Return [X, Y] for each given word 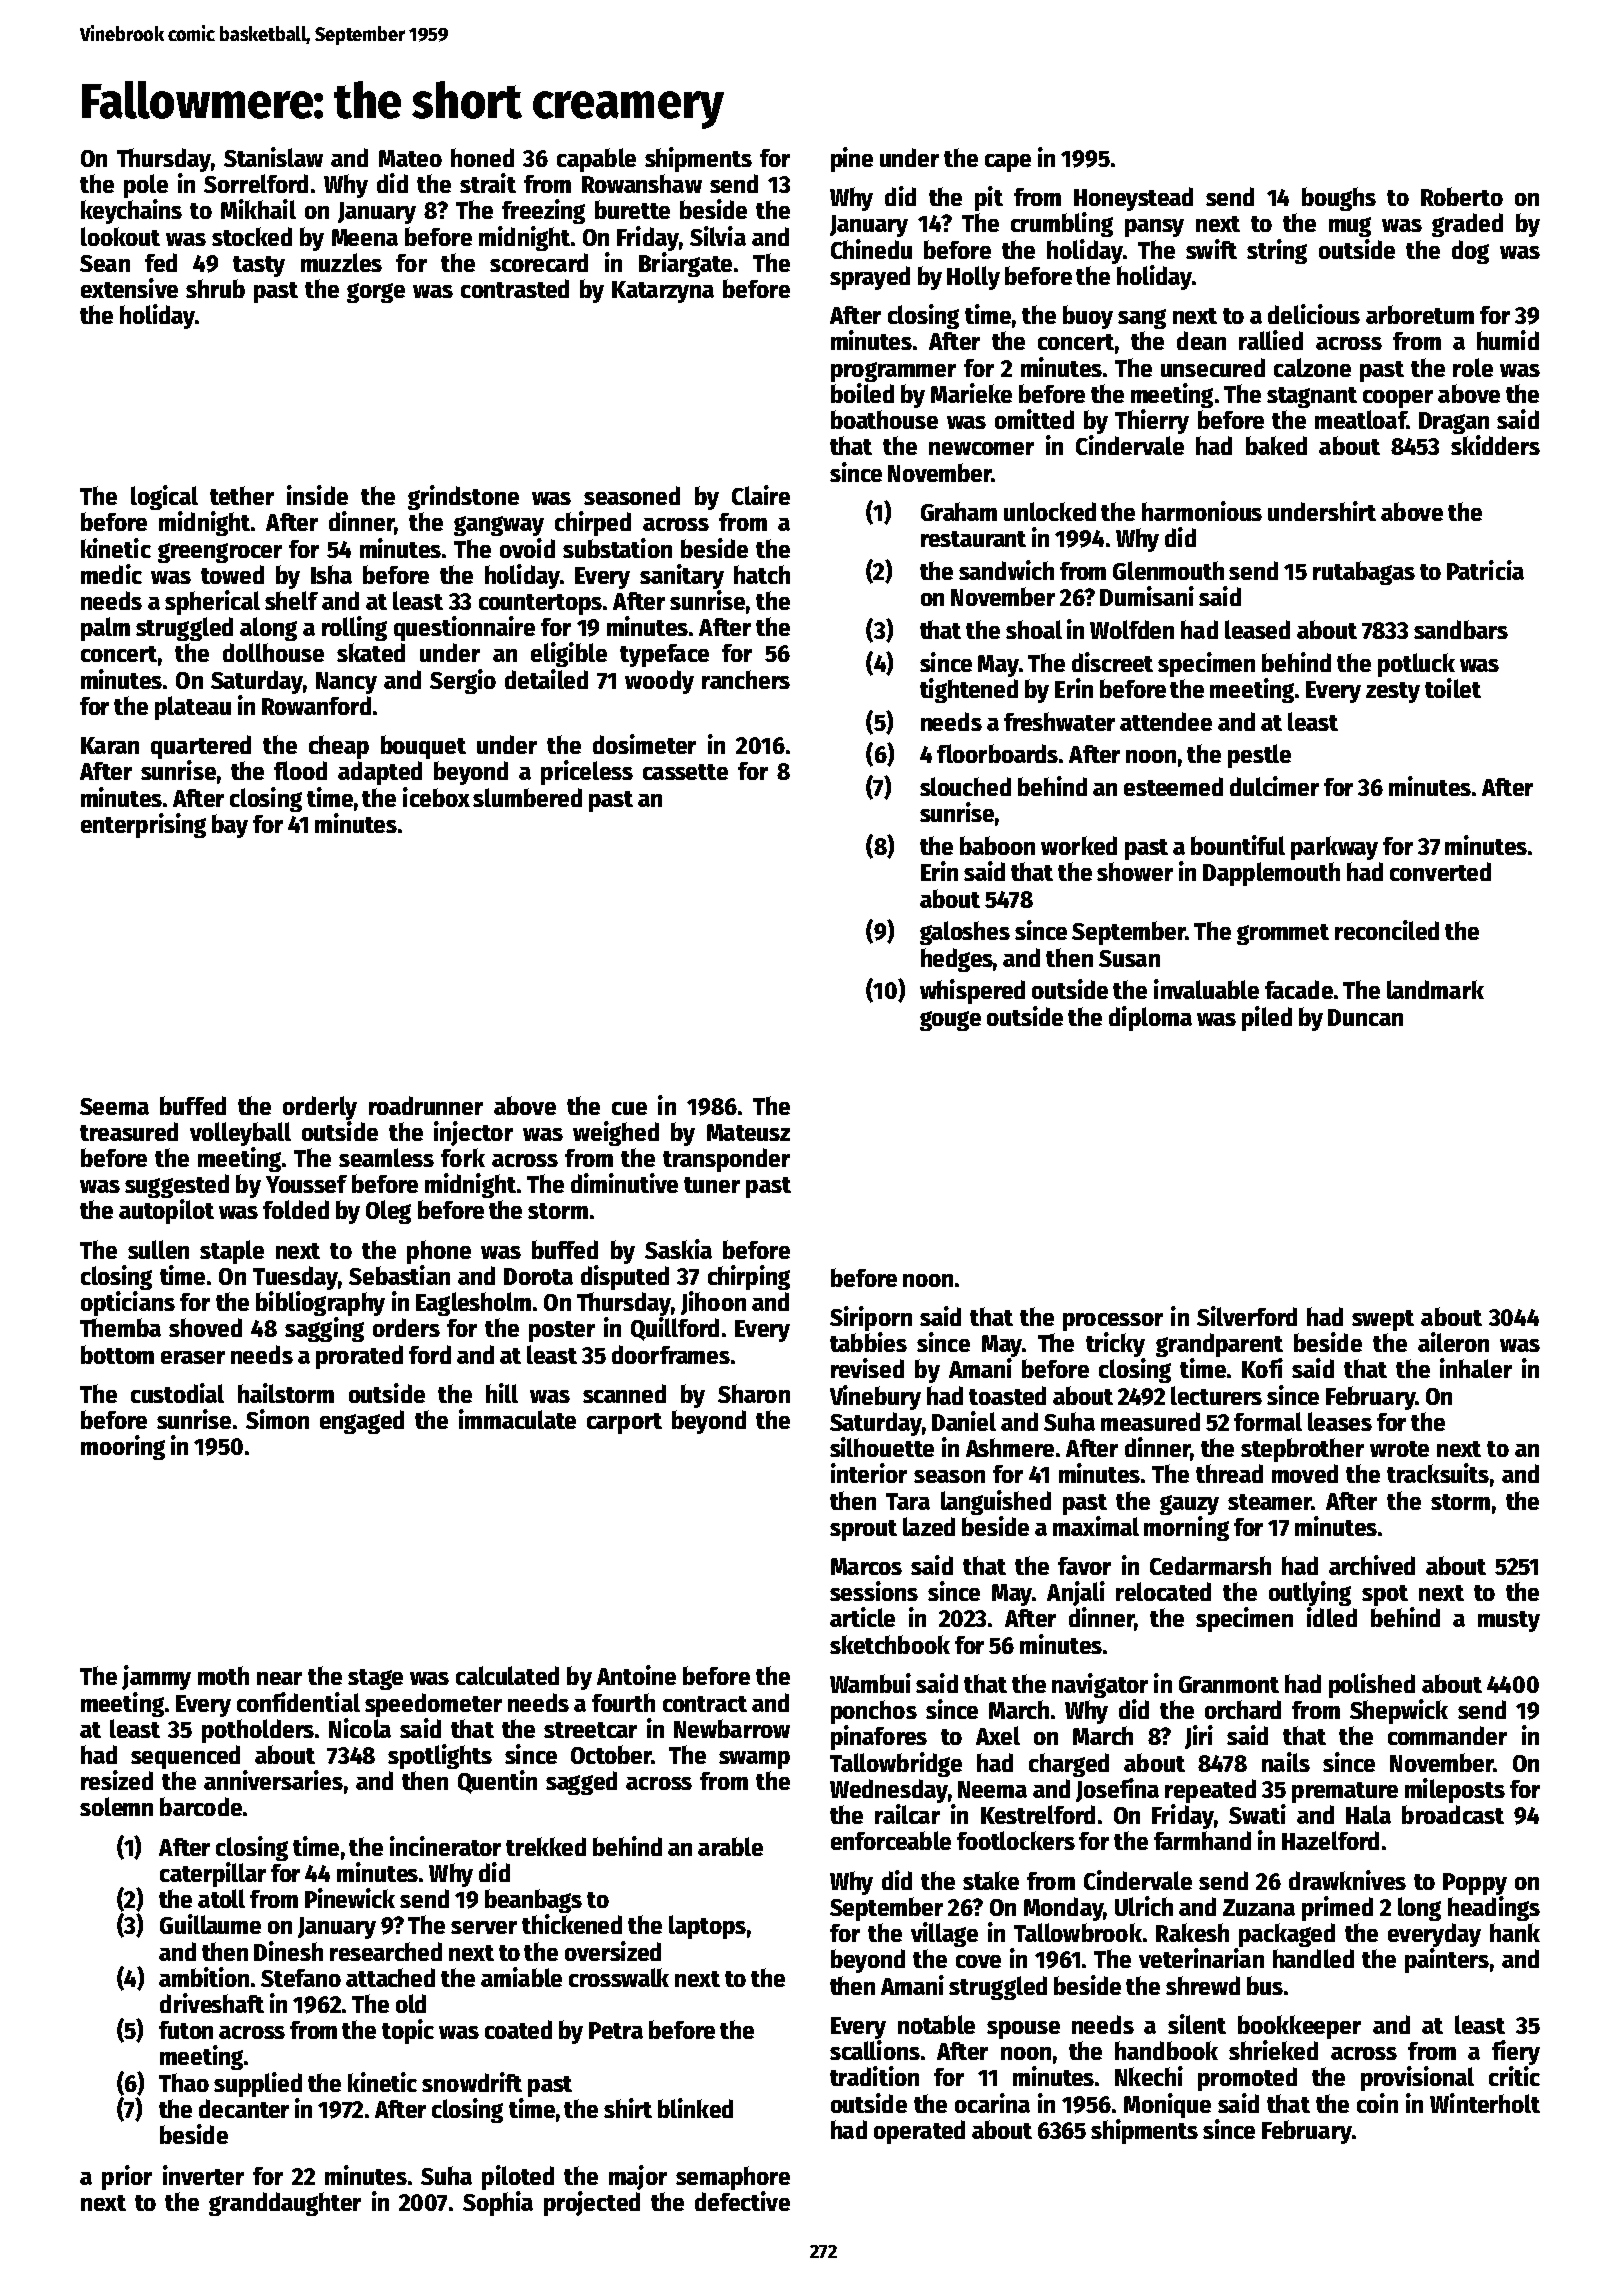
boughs [1339, 199]
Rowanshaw [642, 183]
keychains [131, 211]
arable [730, 1846]
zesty [1393, 692]
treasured [129, 1131]
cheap [339, 747]
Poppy [1475, 1884]
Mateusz [748, 1132]
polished [1372, 1685]
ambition [204, 1977]
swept [1383, 1320]
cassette [685, 772]
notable [936, 2024]
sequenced [185, 1757]
